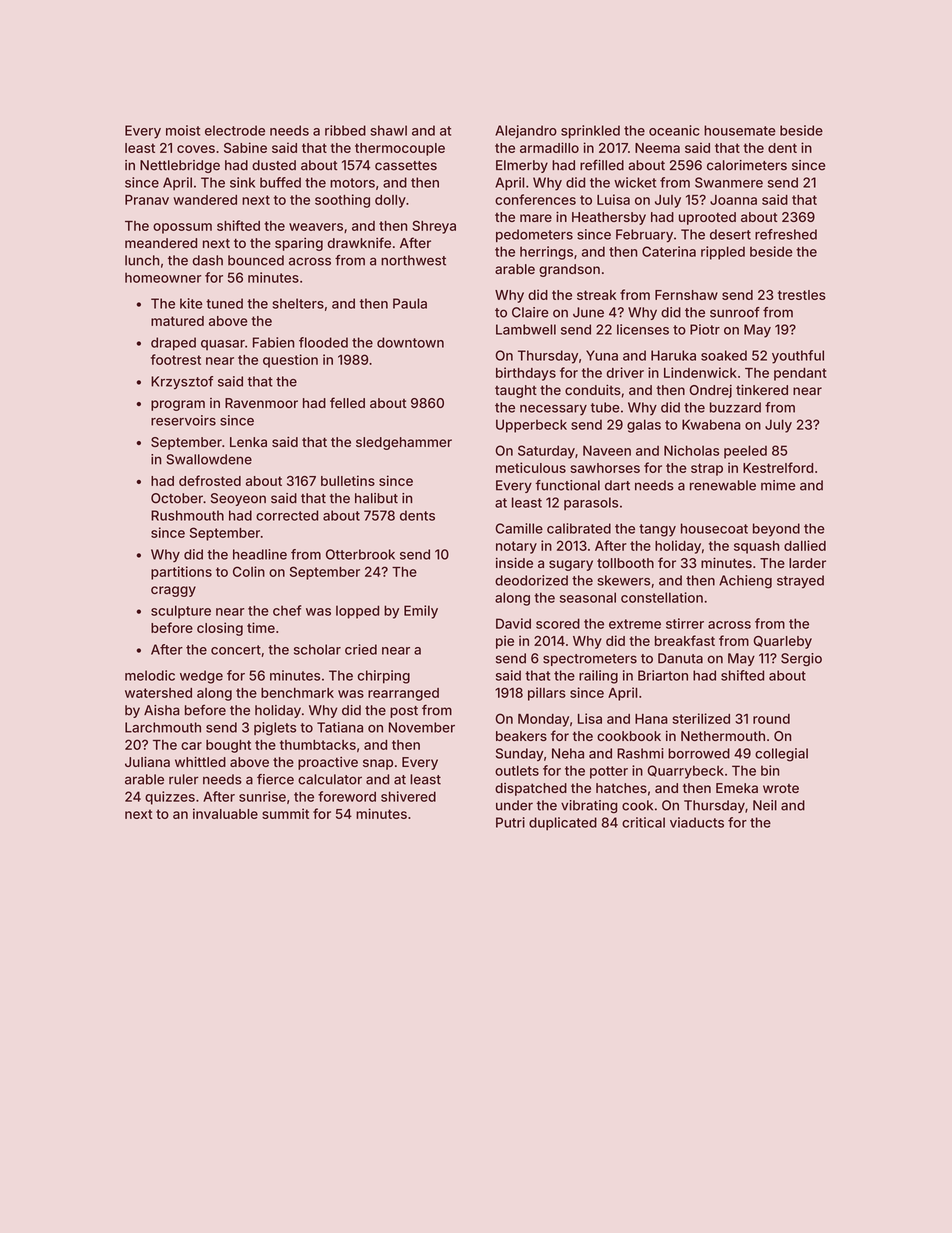 The image size is (952, 1233). What do you see at coordinates (285, 813) in the document?
I see `summit` at bounding box center [285, 813].
